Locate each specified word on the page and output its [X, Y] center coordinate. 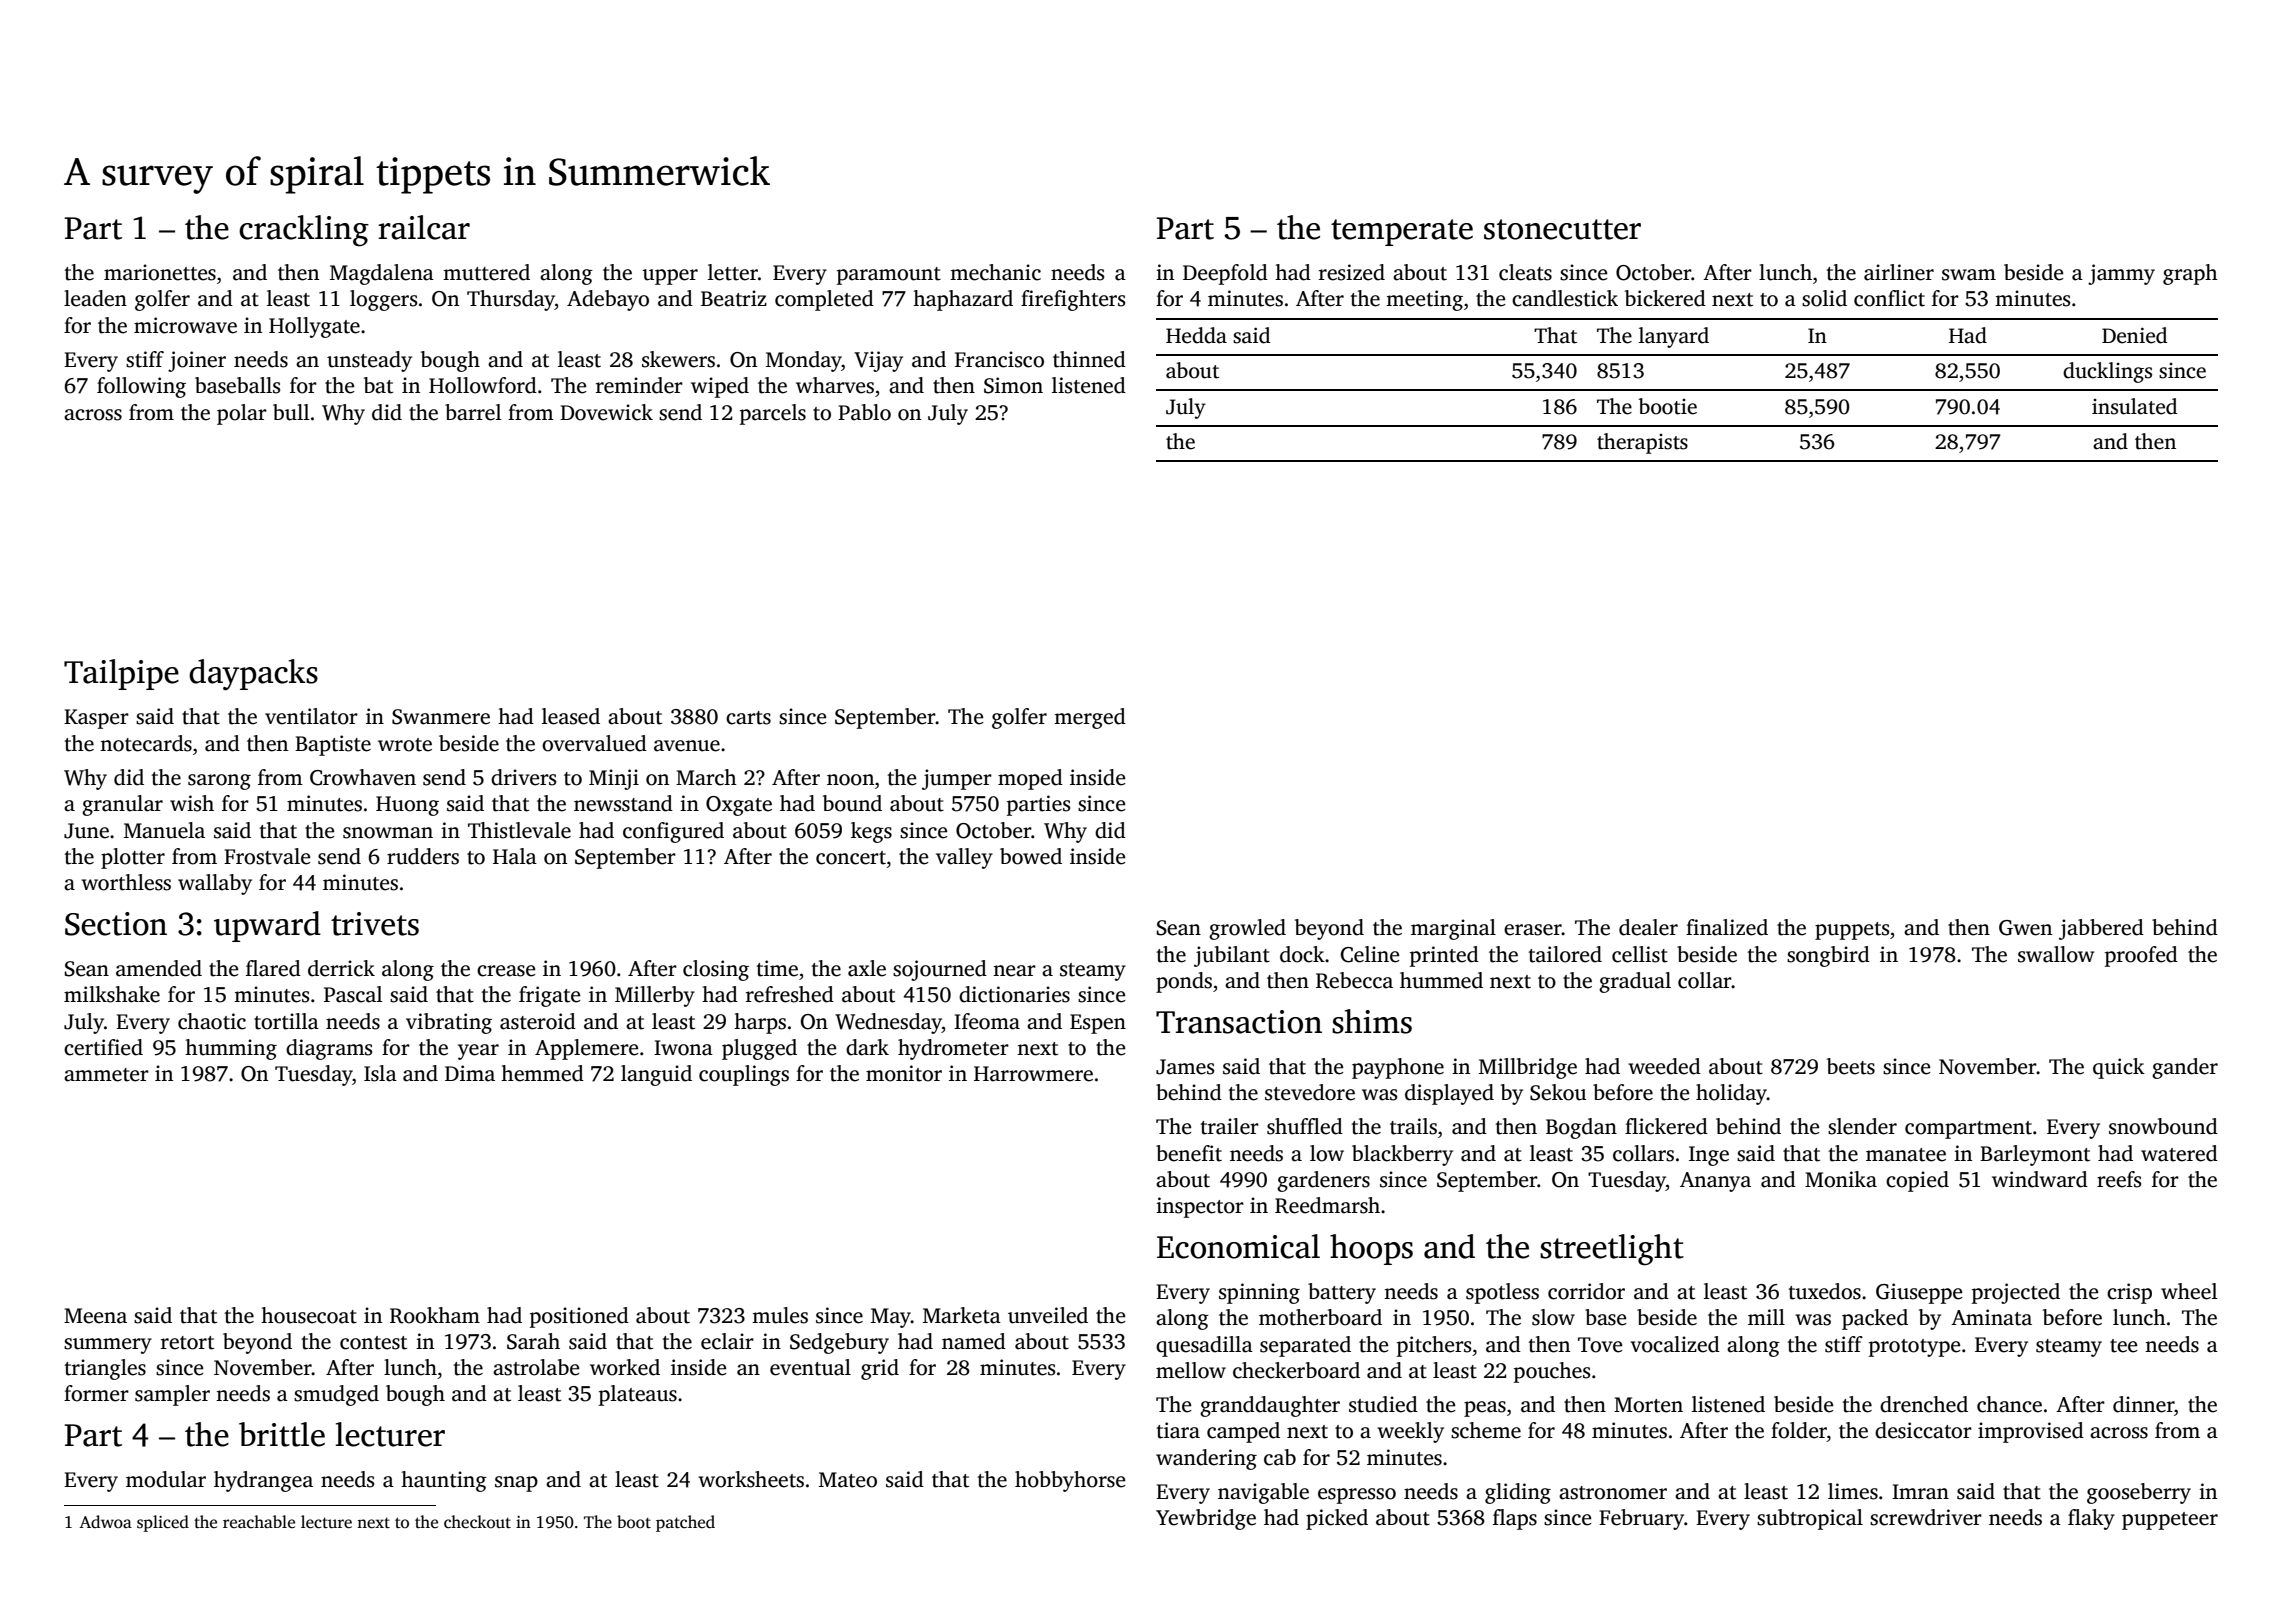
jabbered [2101, 929]
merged [1090, 718]
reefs [2119, 1179]
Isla [380, 1073]
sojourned [940, 970]
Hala [515, 856]
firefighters [1073, 300]
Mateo [848, 1480]
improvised [2031, 1432]
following [141, 387]
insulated [2134, 406]
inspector [1200, 1207]
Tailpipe [121, 674]
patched [685, 1523]
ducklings [2107, 372]
